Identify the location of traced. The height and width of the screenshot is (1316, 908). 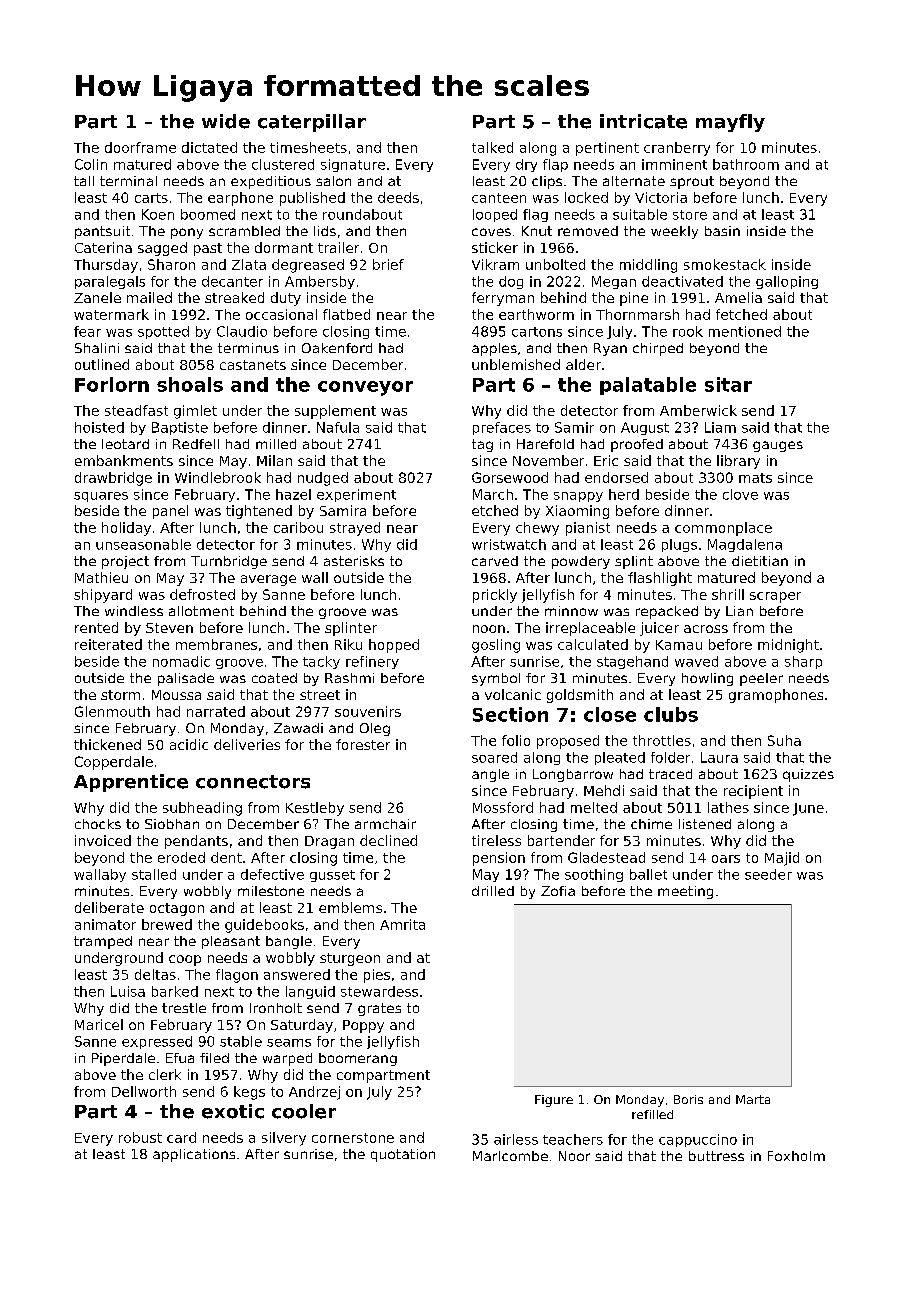
(670, 774).
